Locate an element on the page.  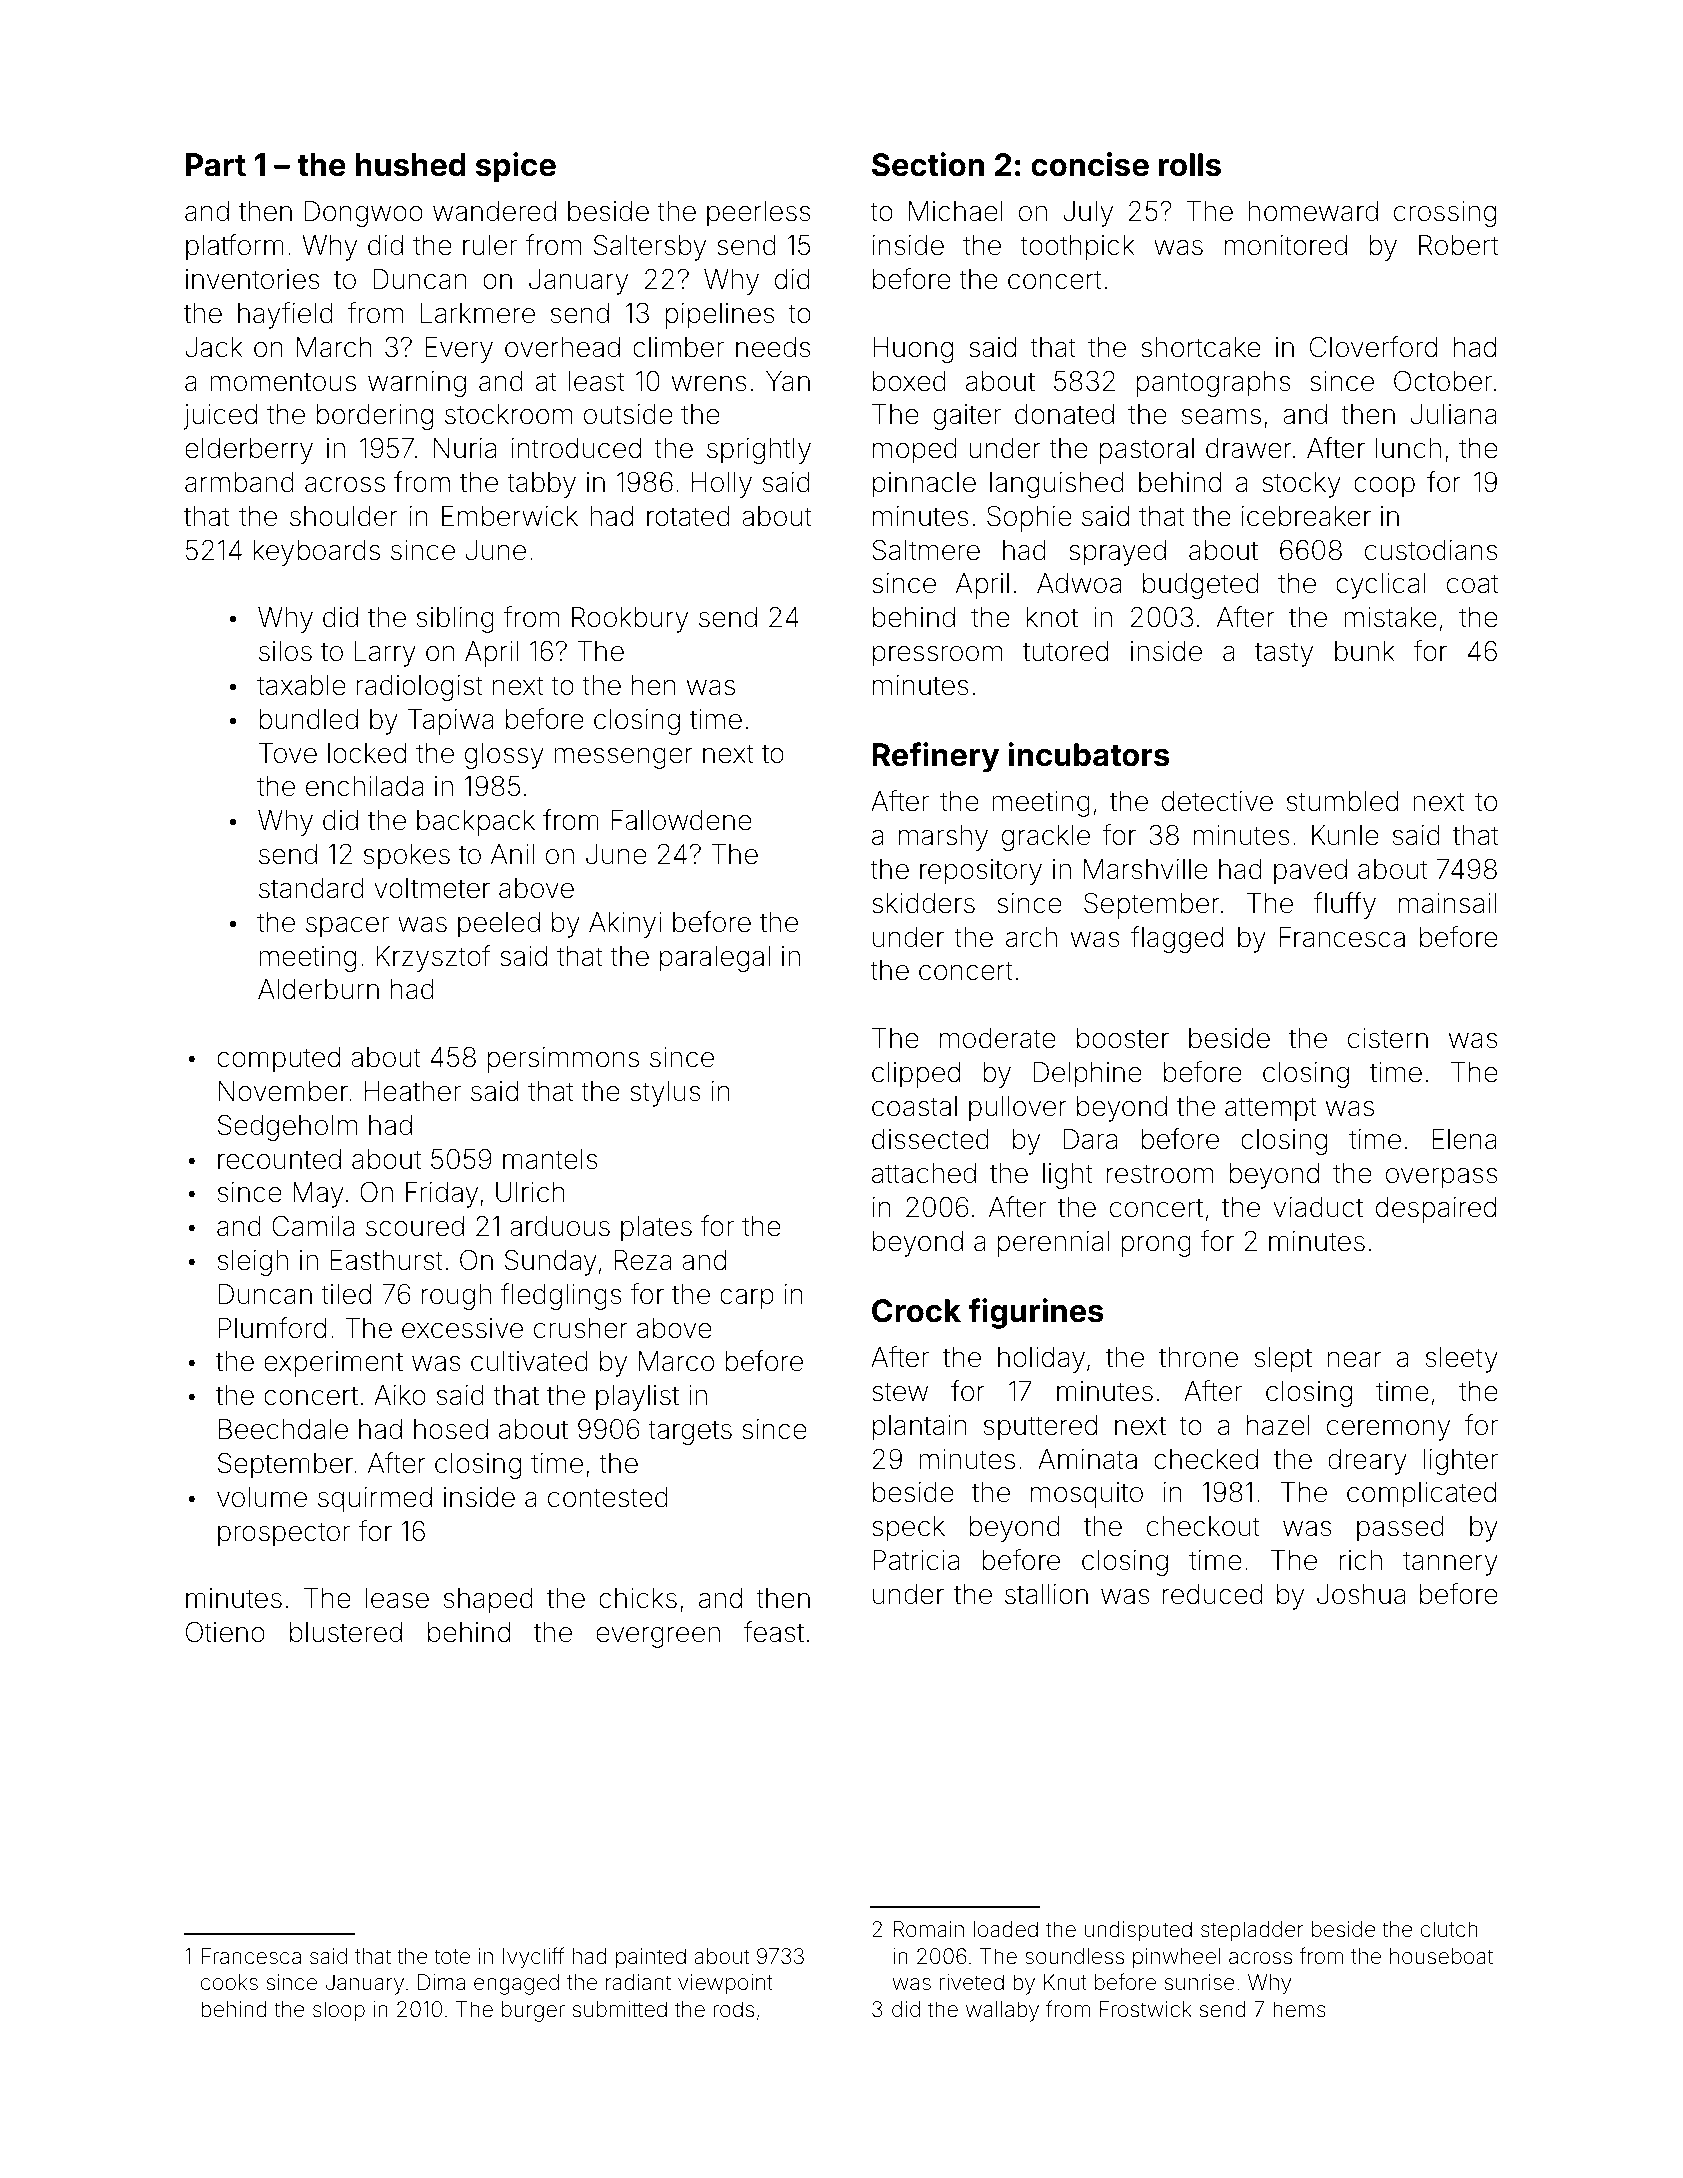
computed is located at coordinates (278, 1060).
